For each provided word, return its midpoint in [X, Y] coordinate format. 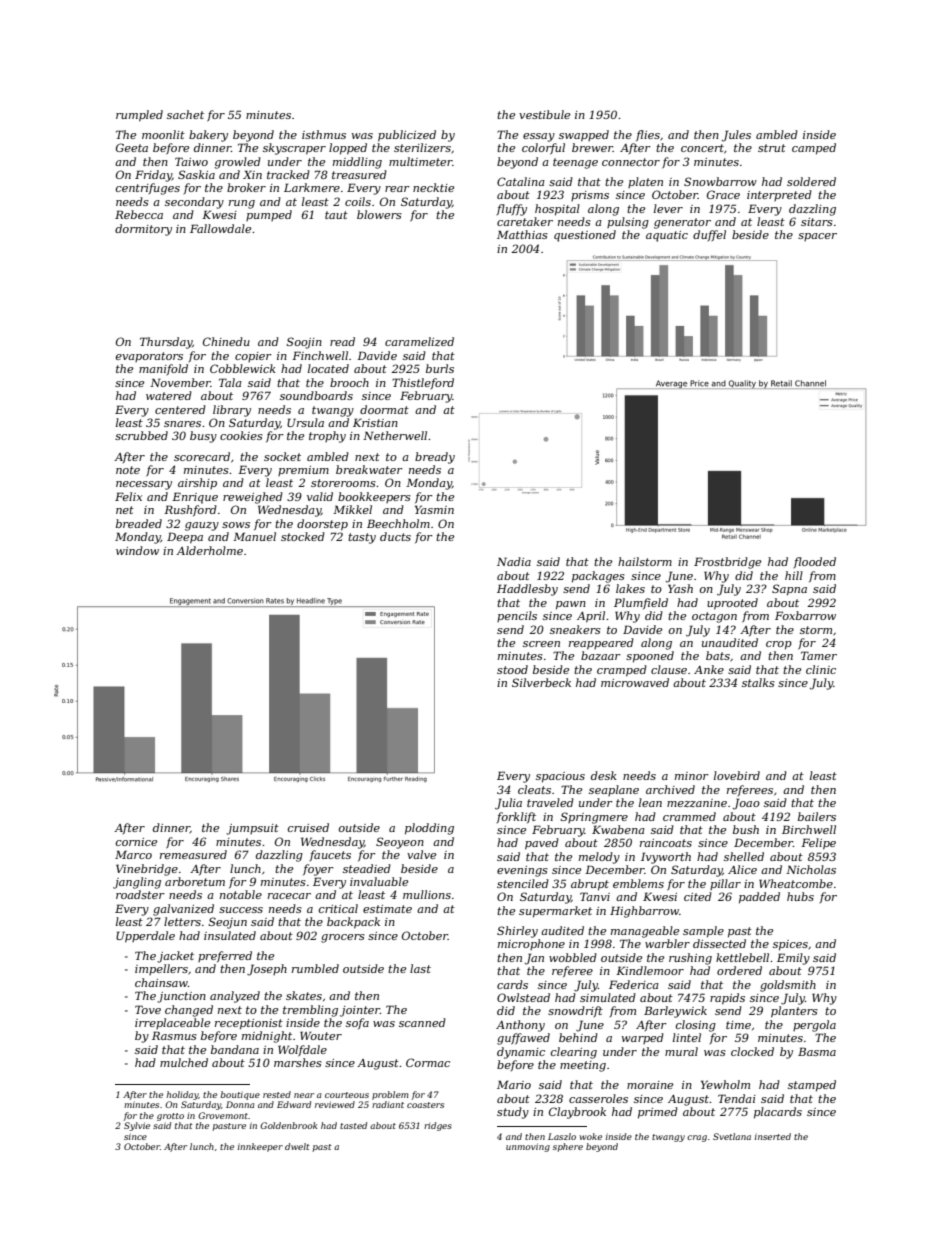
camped [814, 149]
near [304, 1095]
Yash [680, 588]
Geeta [132, 147]
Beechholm [398, 523]
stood [512, 669]
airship [197, 483]
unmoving [528, 1147]
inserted [773, 1136]
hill [794, 575]
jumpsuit [252, 829]
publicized [407, 136]
